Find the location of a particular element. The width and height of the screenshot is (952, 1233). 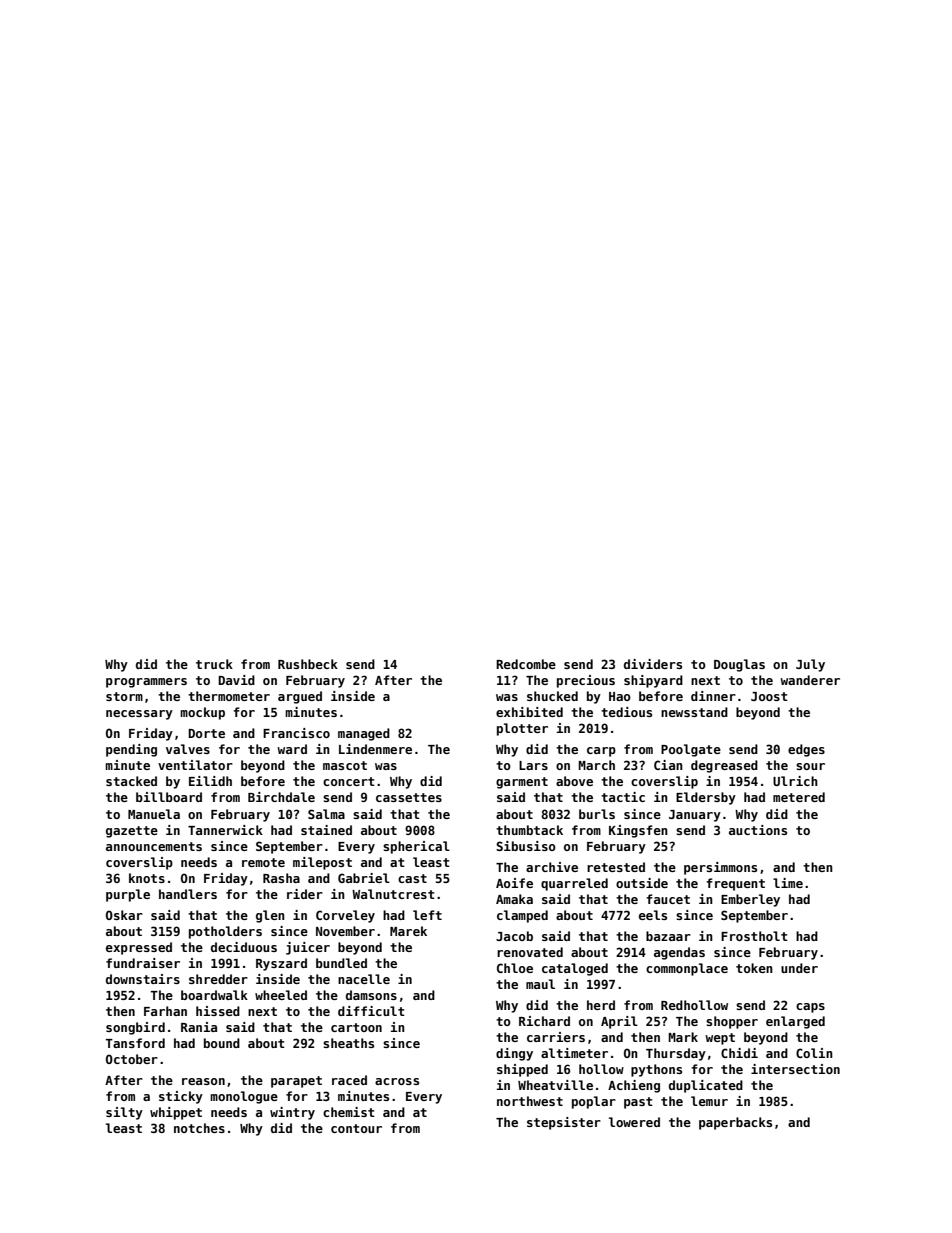

northwest is located at coordinates (530, 1101).
